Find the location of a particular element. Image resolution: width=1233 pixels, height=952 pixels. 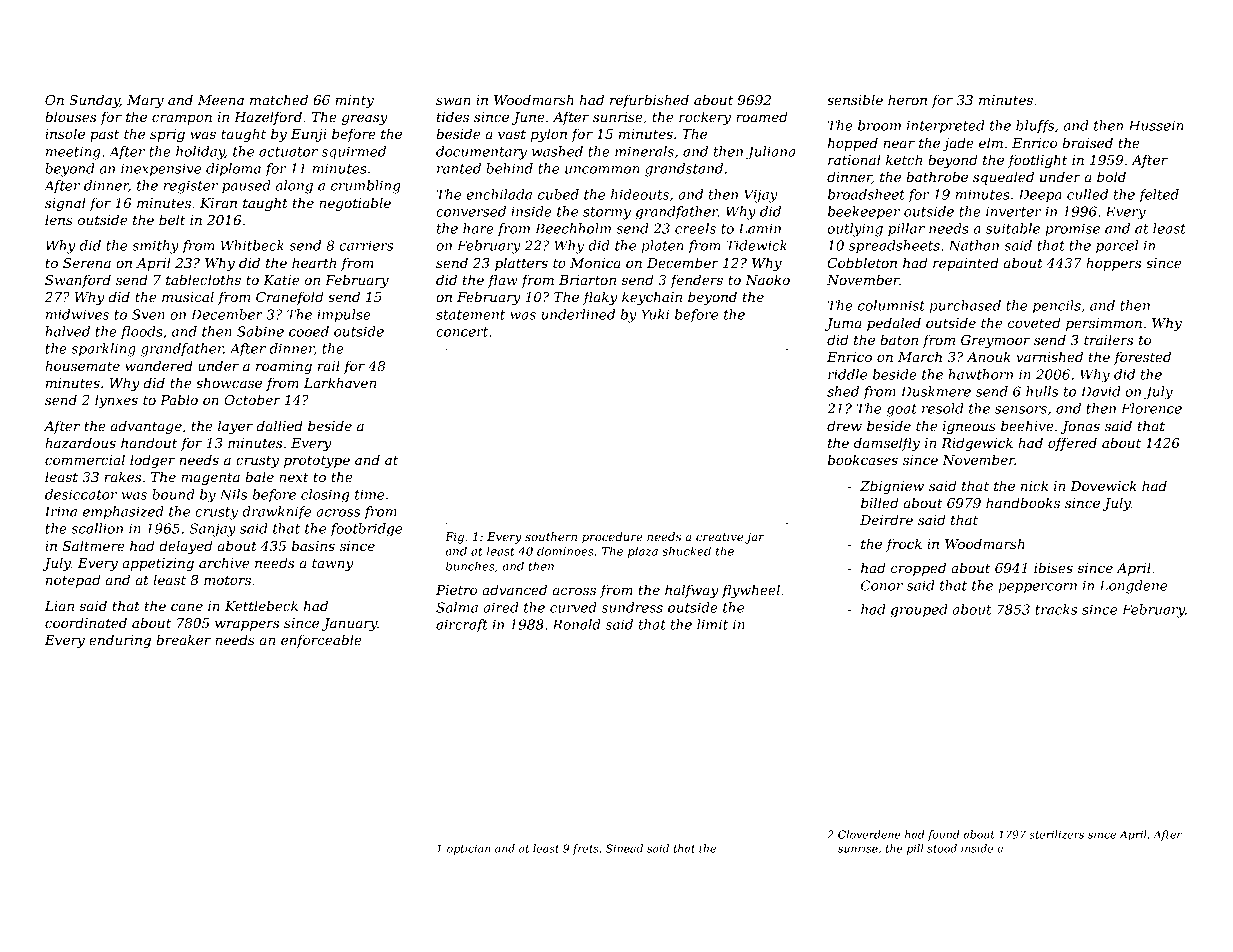

ranted is located at coordinates (459, 168).
